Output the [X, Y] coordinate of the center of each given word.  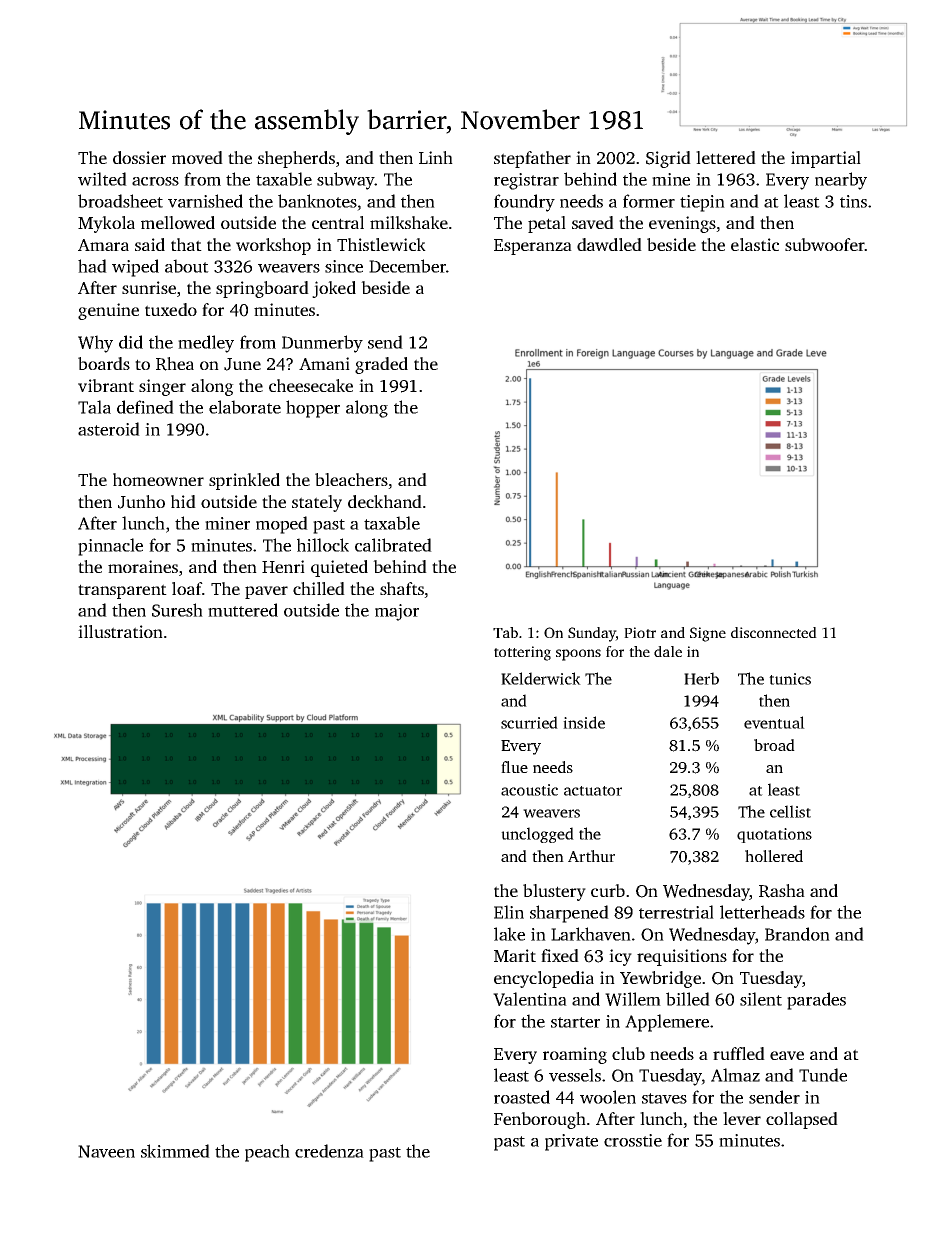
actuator [593, 791]
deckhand [385, 501]
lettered [726, 157]
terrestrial [676, 912]
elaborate [245, 407]
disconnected [774, 632]
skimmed [175, 1151]
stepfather [532, 159]
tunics [790, 679]
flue [514, 767]
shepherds [296, 159]
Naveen [106, 1151]
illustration [120, 631]
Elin [509, 912]
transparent [122, 591]
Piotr [640, 632]
